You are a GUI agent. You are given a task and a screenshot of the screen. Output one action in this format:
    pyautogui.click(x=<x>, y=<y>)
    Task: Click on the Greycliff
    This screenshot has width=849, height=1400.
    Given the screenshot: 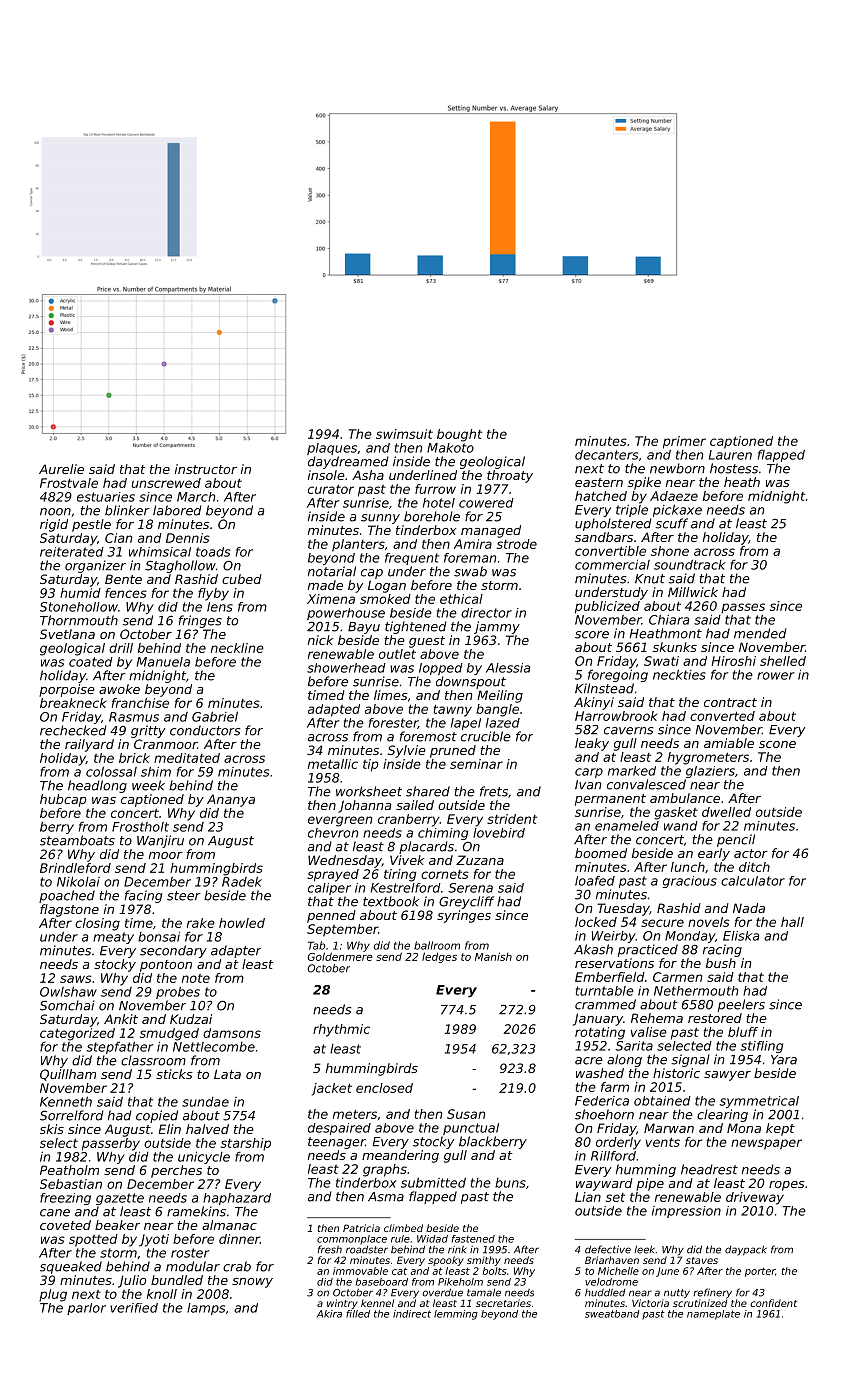 What is the action you would take?
    pyautogui.click(x=466, y=902)
